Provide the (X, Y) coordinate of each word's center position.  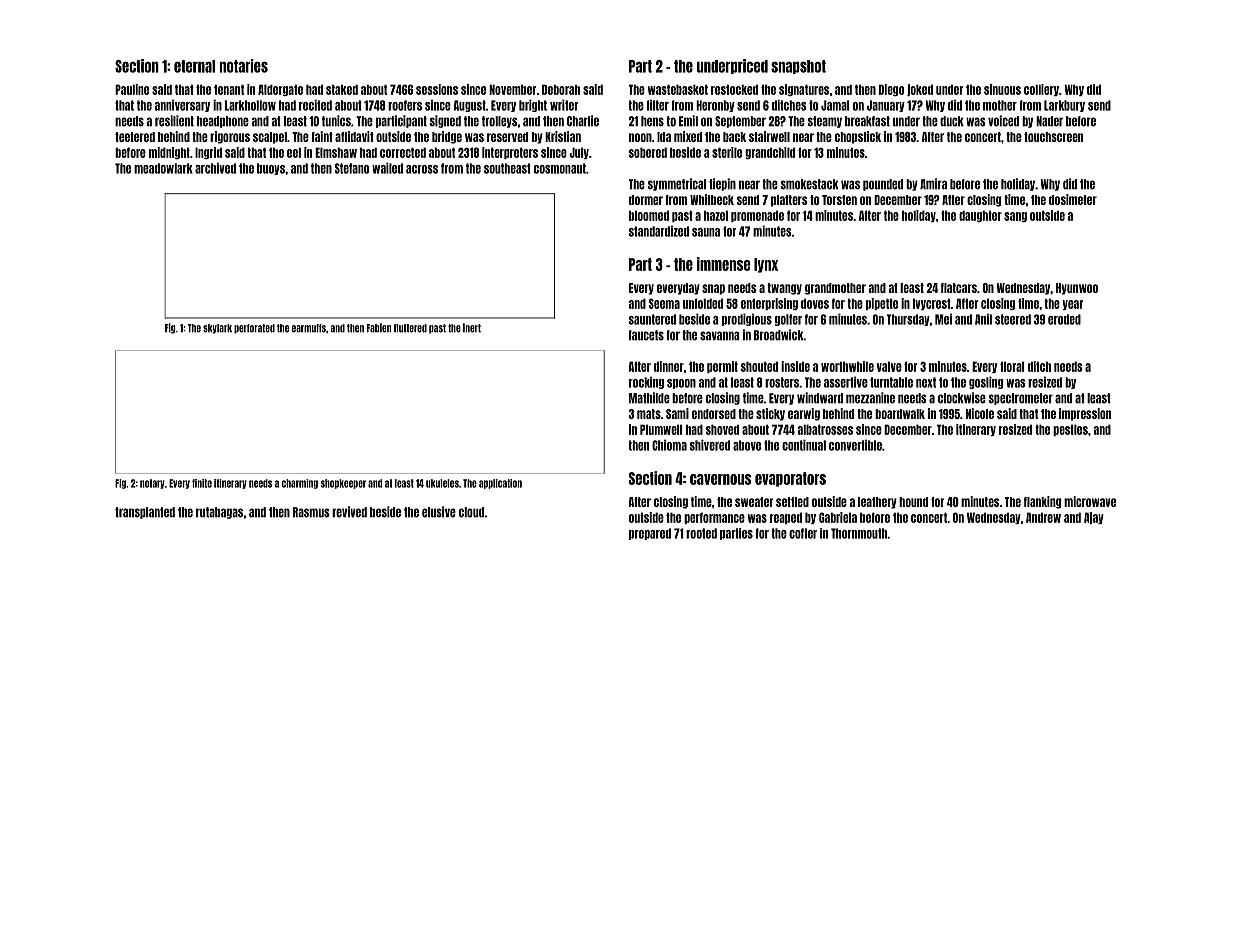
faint (322, 136)
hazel (716, 215)
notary (152, 484)
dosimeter (1073, 199)
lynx (766, 265)
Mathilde (649, 398)
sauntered (652, 319)
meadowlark (163, 168)
